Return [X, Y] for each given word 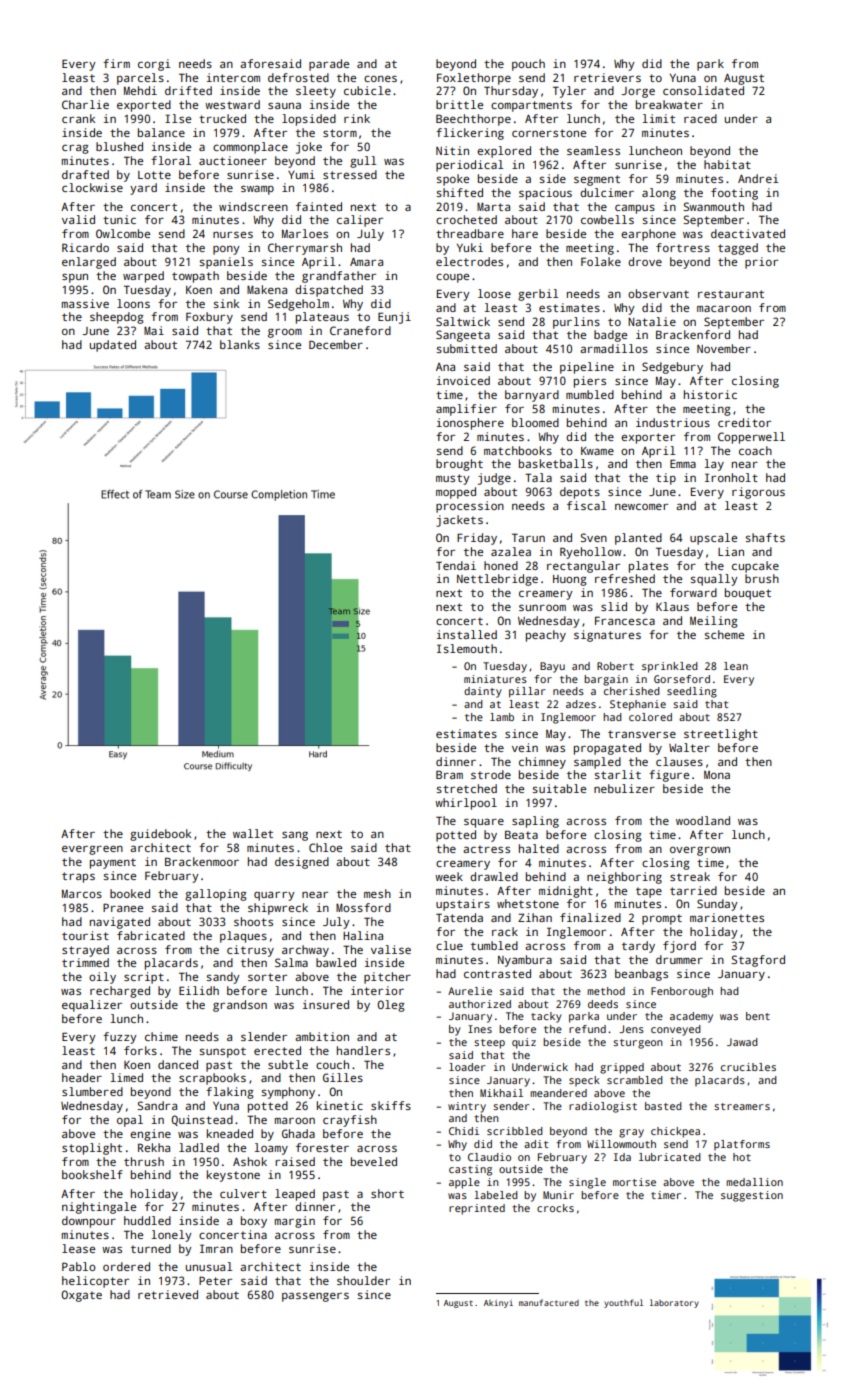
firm [116, 63]
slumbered [92, 1091]
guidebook [160, 835]
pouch [528, 65]
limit [659, 118]
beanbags [641, 975]
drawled [494, 876]
